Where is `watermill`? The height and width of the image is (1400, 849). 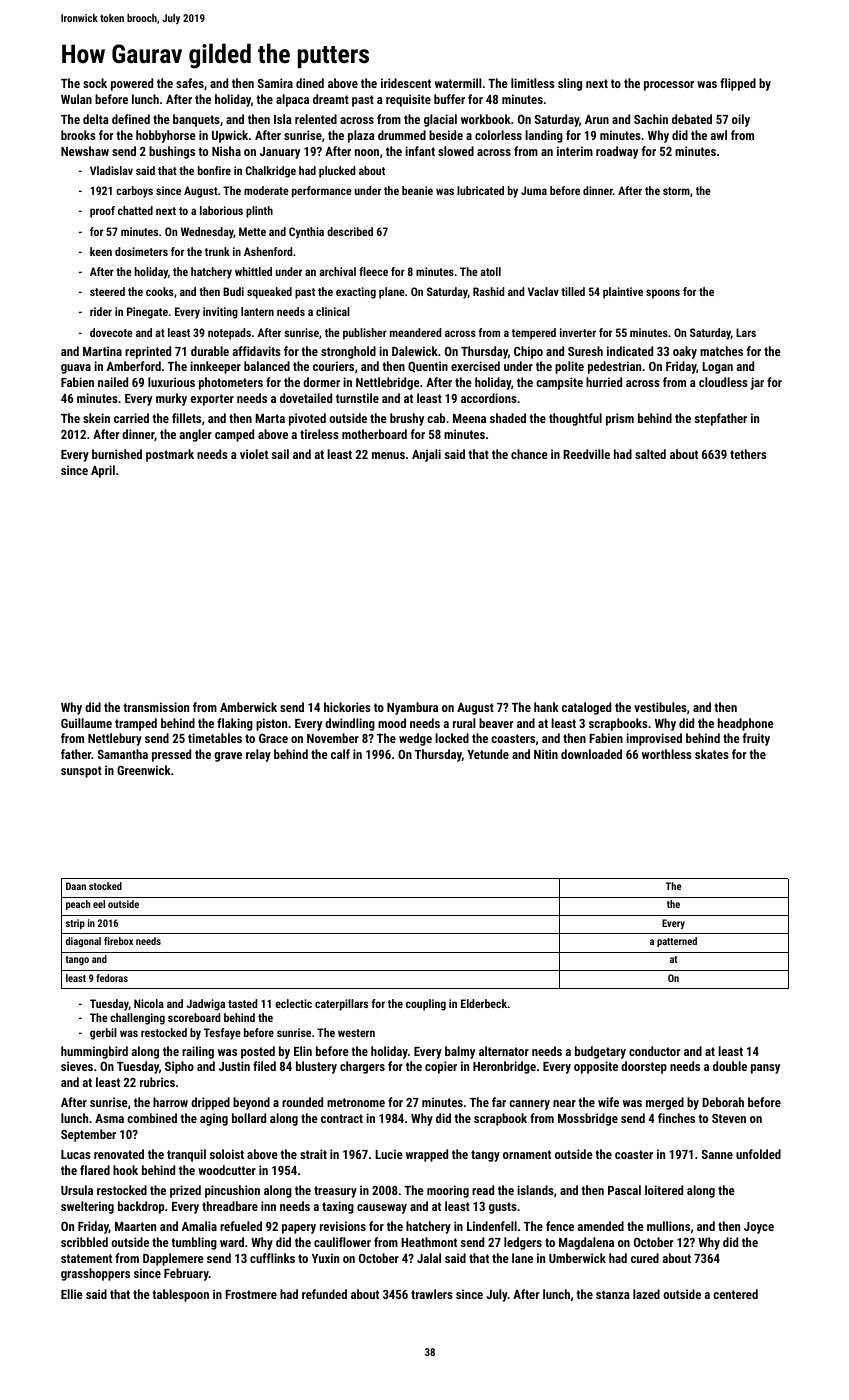 watermill is located at coordinates (458, 83).
